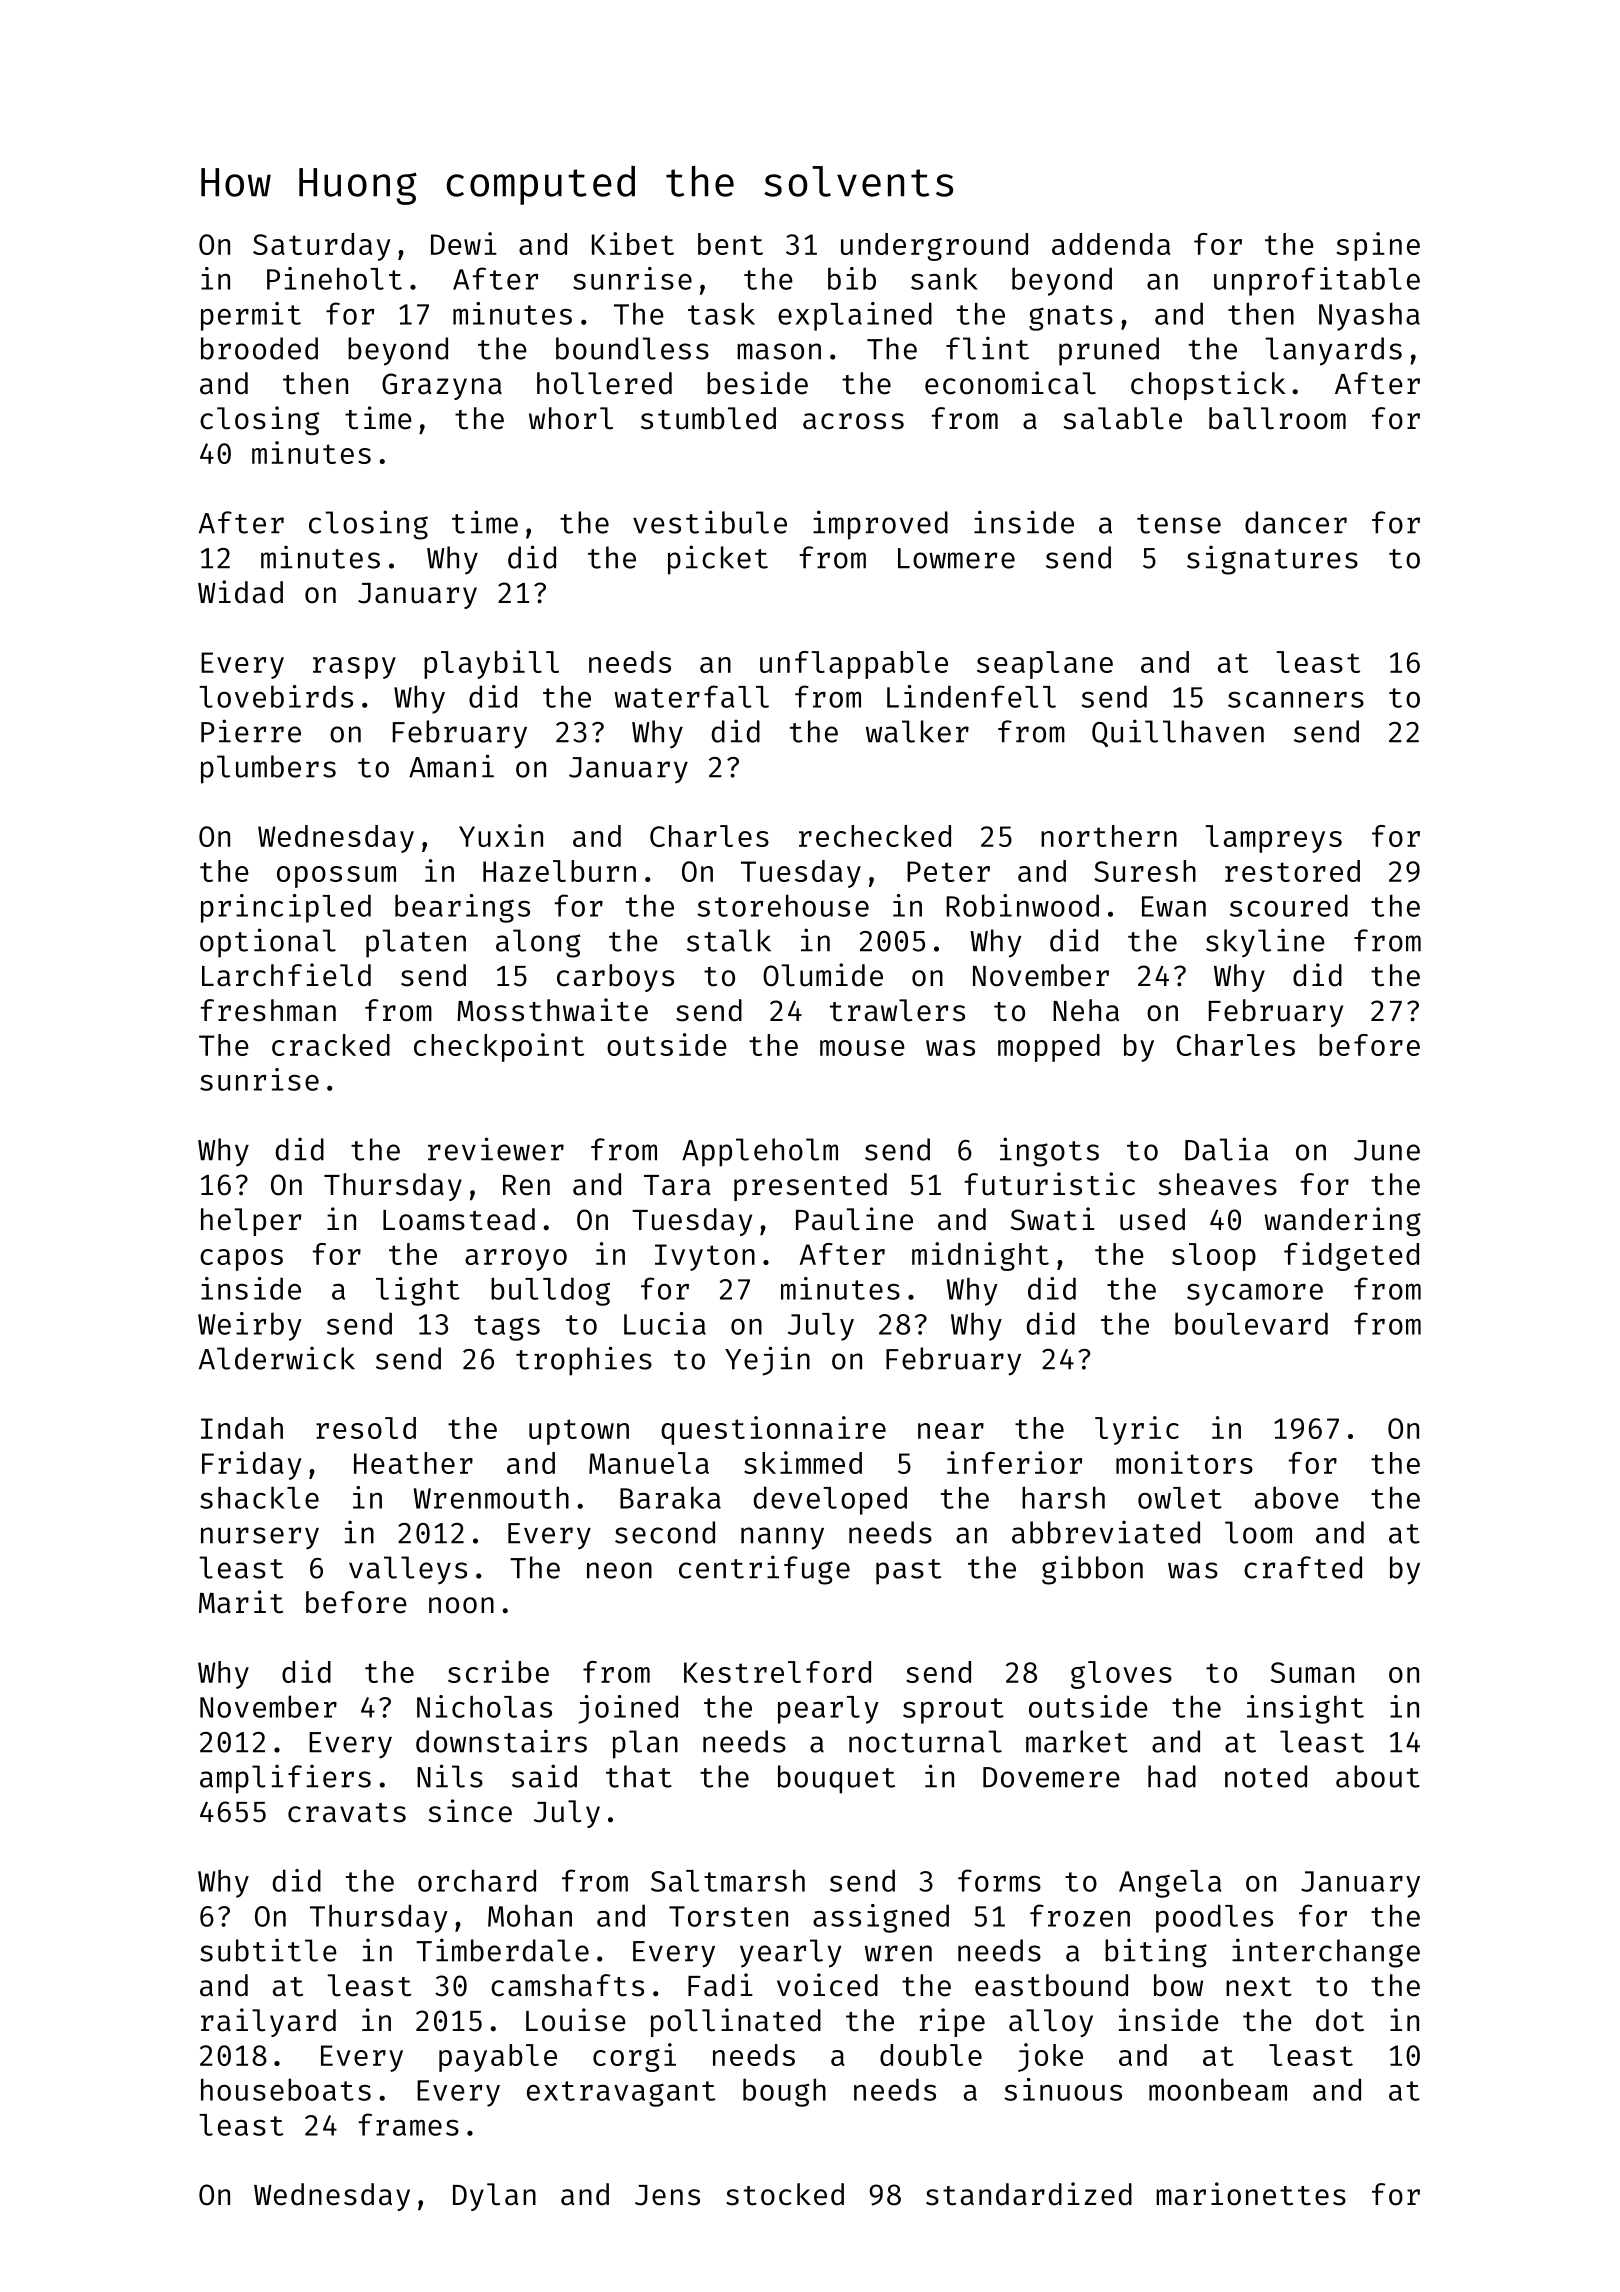 Image resolution: width=1620 pixels, height=2292 pixels. I want to click on ingots, so click(1049, 1152).
